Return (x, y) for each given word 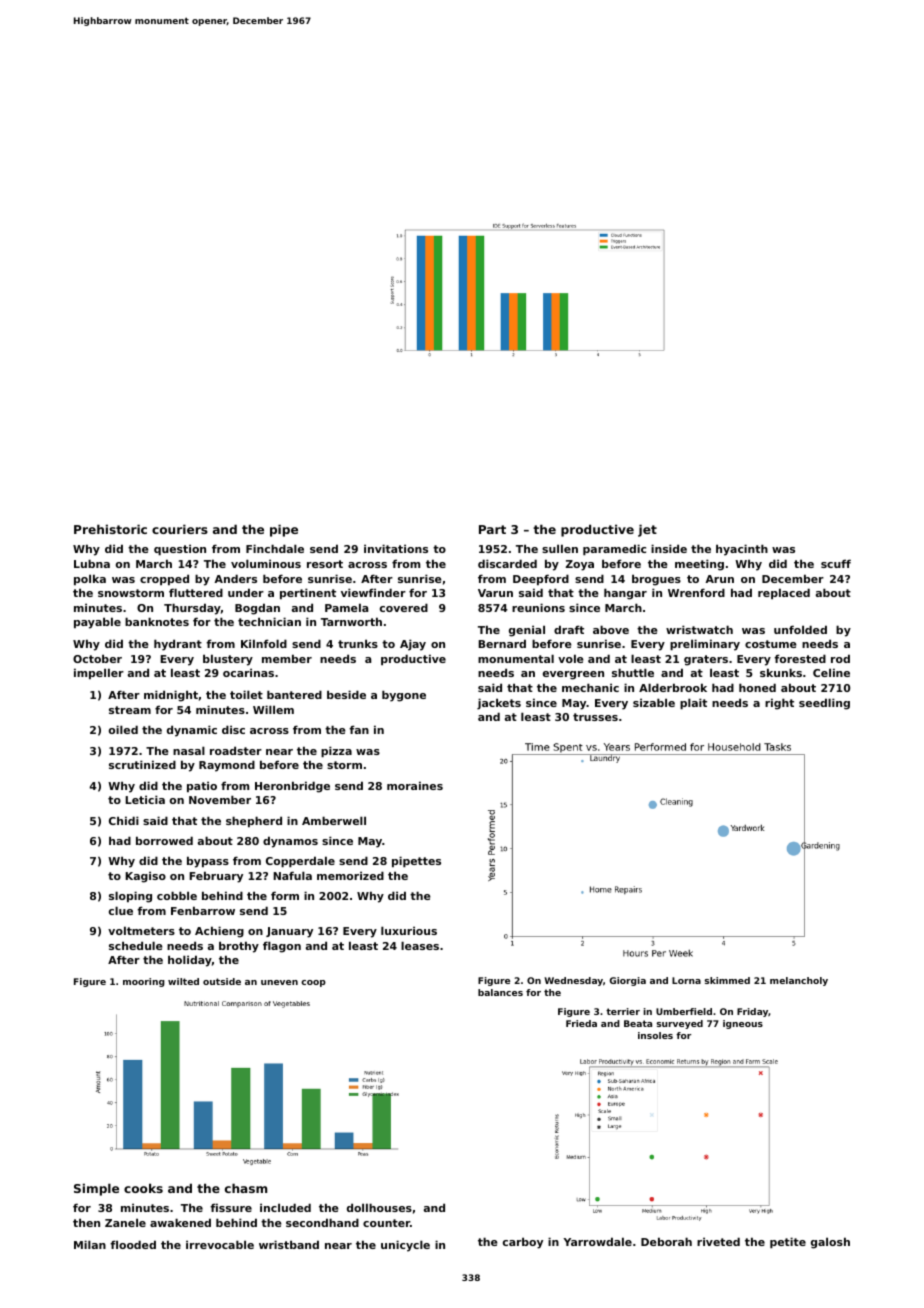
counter (386, 1223)
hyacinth (742, 550)
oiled (123, 729)
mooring (144, 982)
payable (97, 623)
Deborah (666, 1241)
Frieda (581, 1023)
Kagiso (145, 877)
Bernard (502, 643)
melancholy (799, 981)
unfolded (800, 629)
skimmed (727, 980)
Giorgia (628, 981)
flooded (133, 1244)
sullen (560, 548)
